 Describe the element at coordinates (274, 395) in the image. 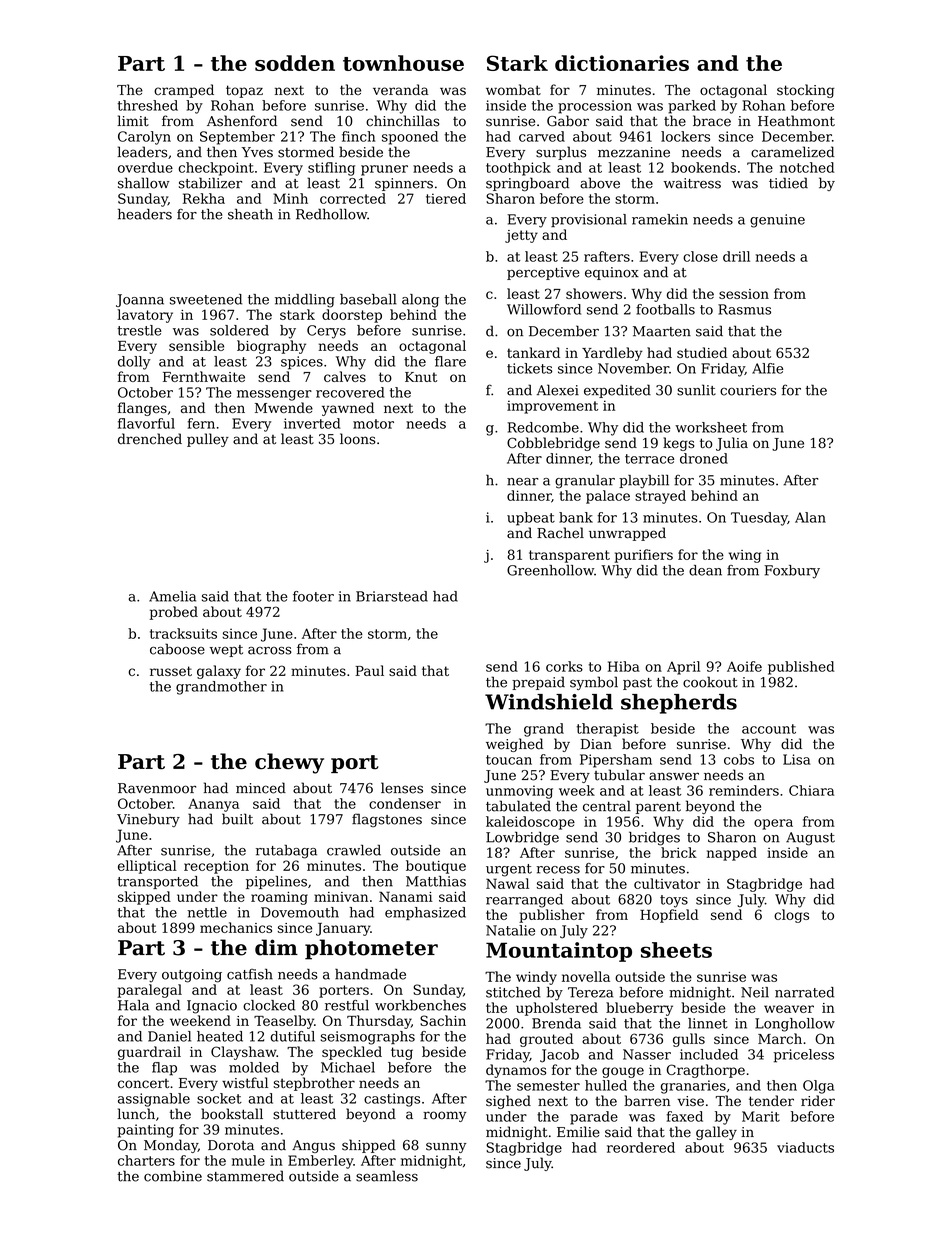

I see `messenger` at that location.
